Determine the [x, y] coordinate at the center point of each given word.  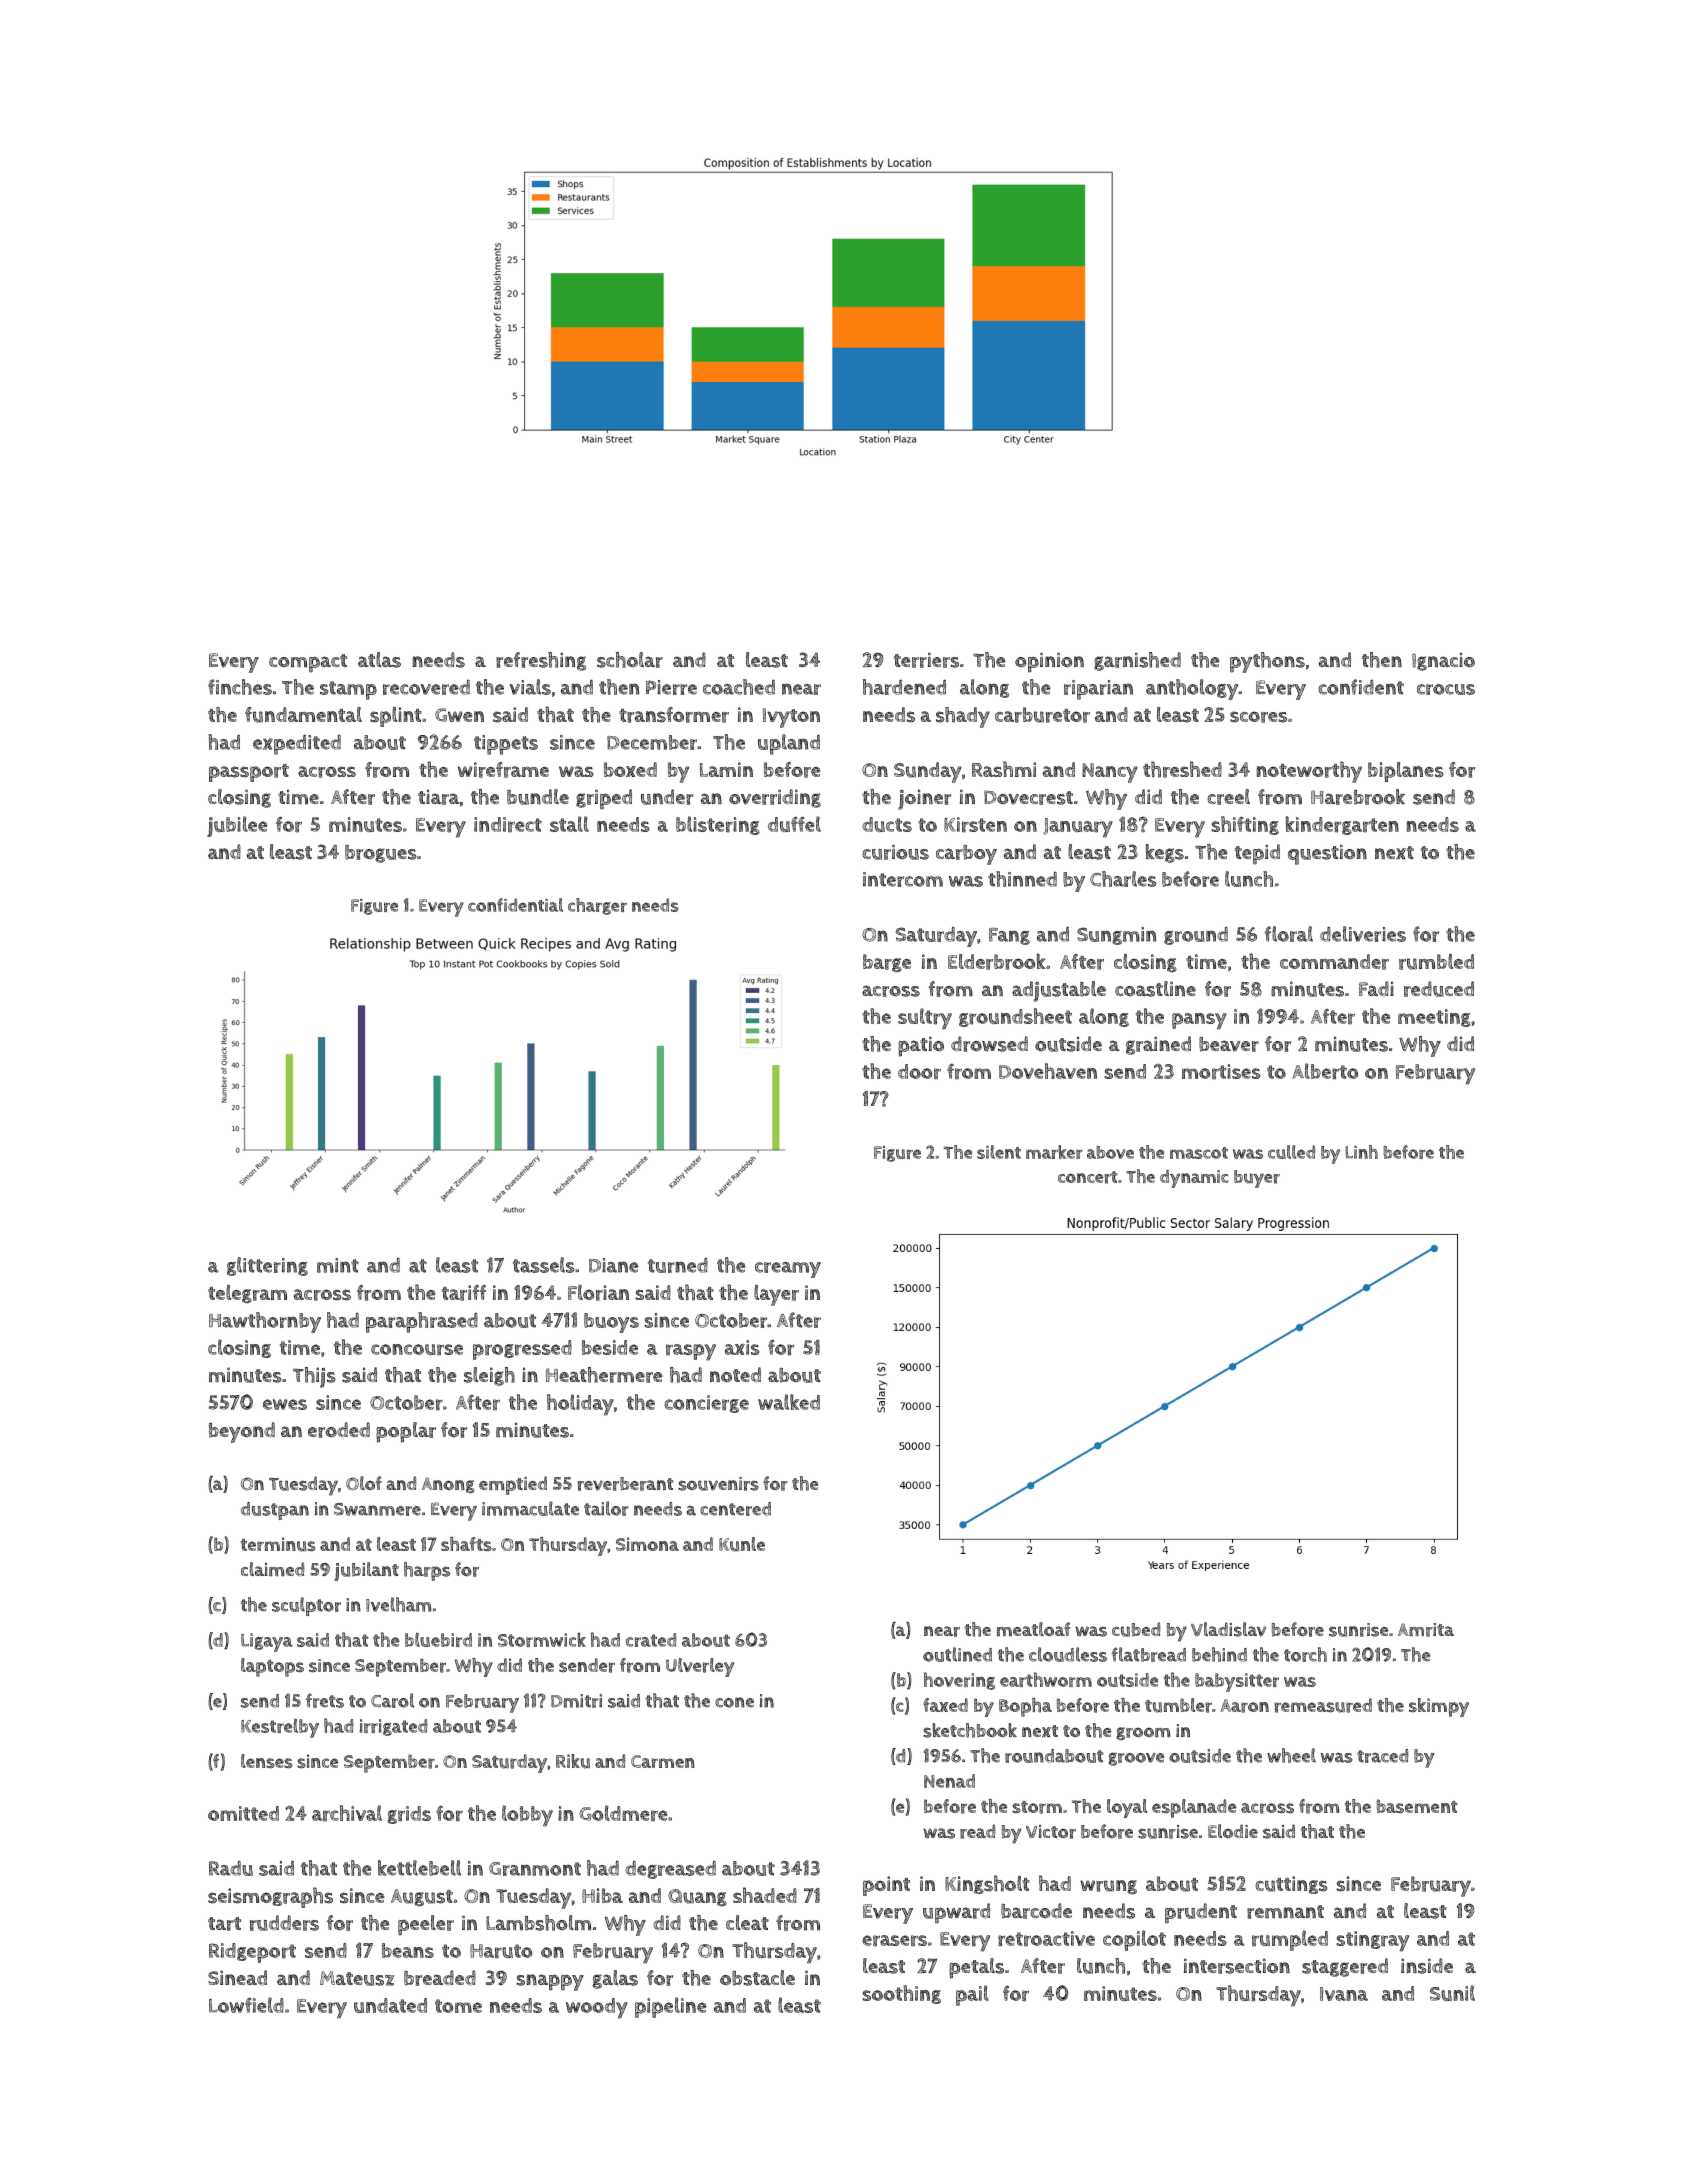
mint [338, 1265]
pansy [1199, 1021]
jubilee [237, 826]
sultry [925, 1019]
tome [458, 2006]
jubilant [366, 1571]
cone [734, 1702]
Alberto [1325, 1071]
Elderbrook [997, 961]
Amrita [1426, 1630]
